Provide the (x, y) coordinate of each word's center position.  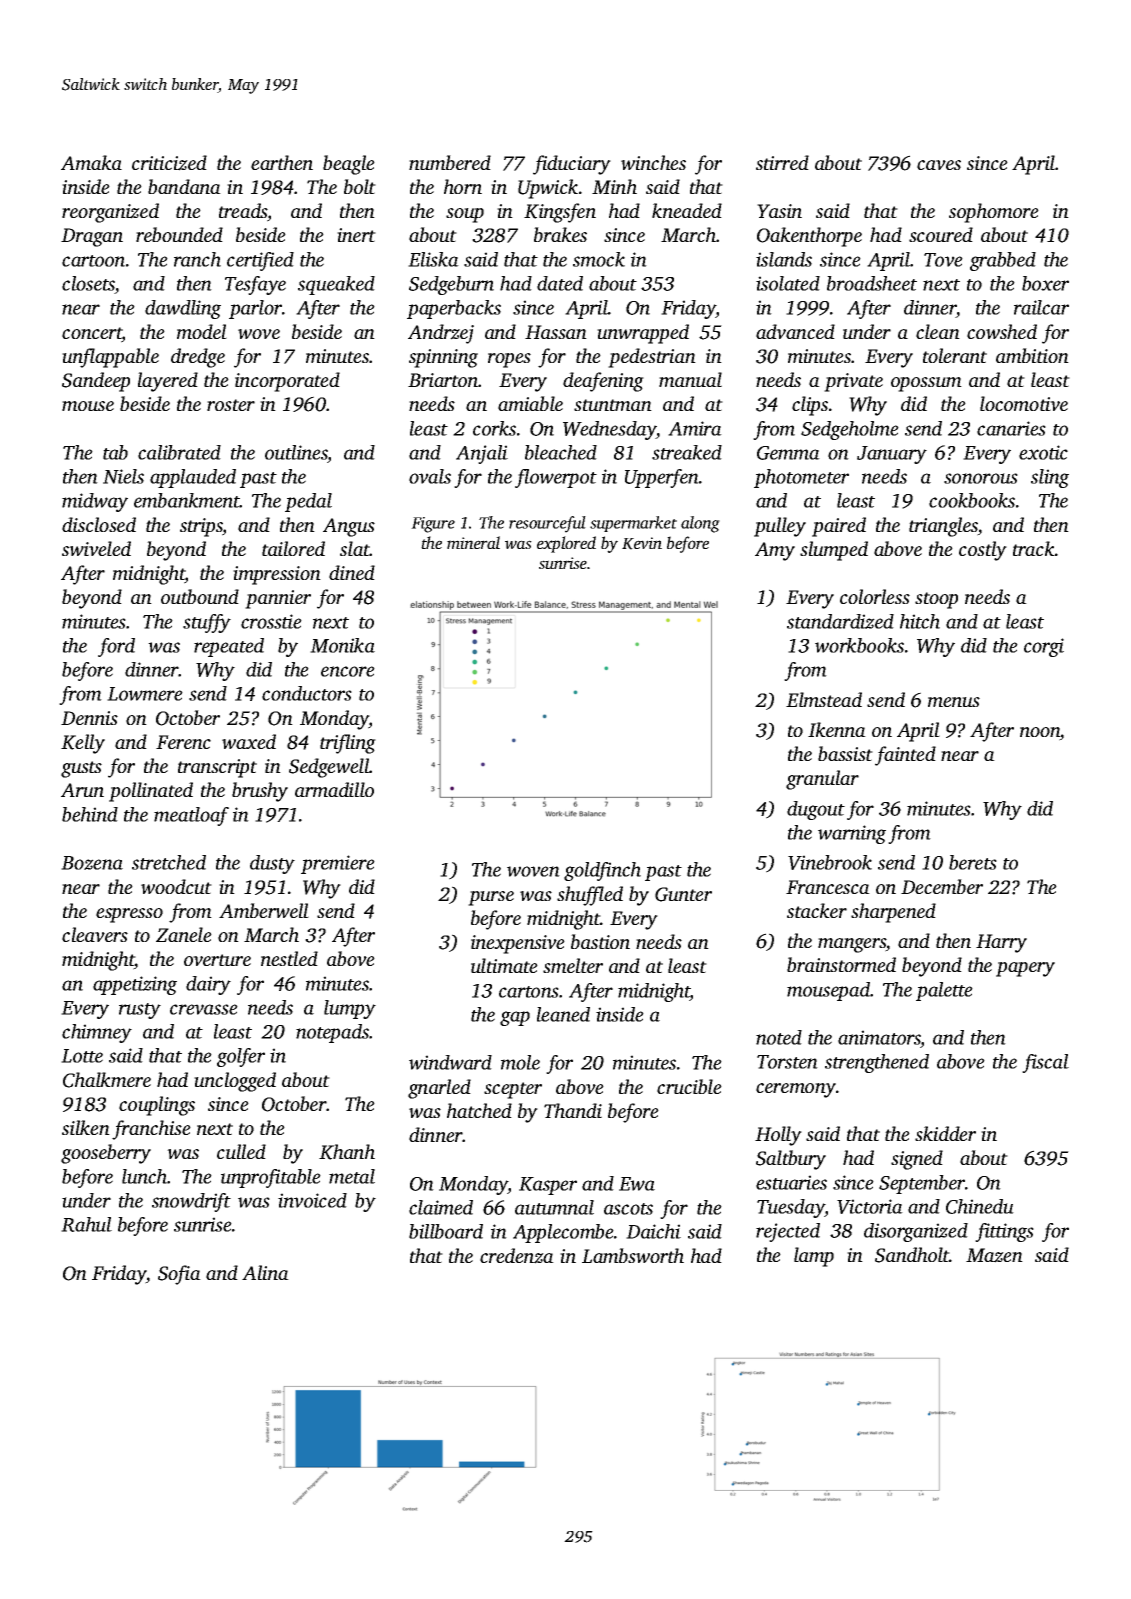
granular (822, 780)
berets (973, 862)
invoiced (312, 1200)
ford (116, 647)
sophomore (994, 213)
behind (90, 814)
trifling (348, 744)
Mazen (994, 1255)
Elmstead (824, 699)
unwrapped (643, 334)
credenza (517, 1256)
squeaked (336, 285)
